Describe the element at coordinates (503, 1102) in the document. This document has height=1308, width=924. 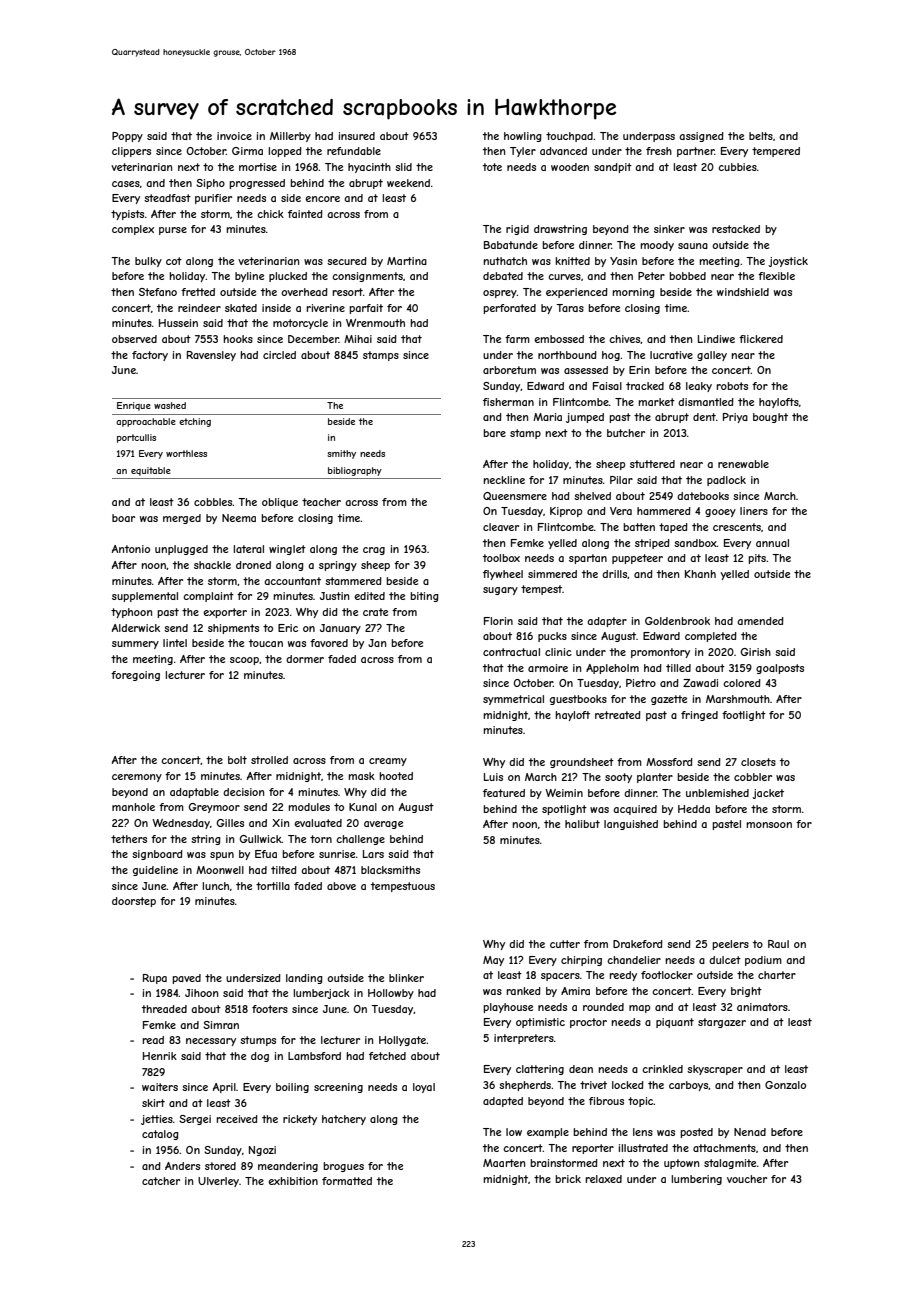
I see `adapted` at that location.
